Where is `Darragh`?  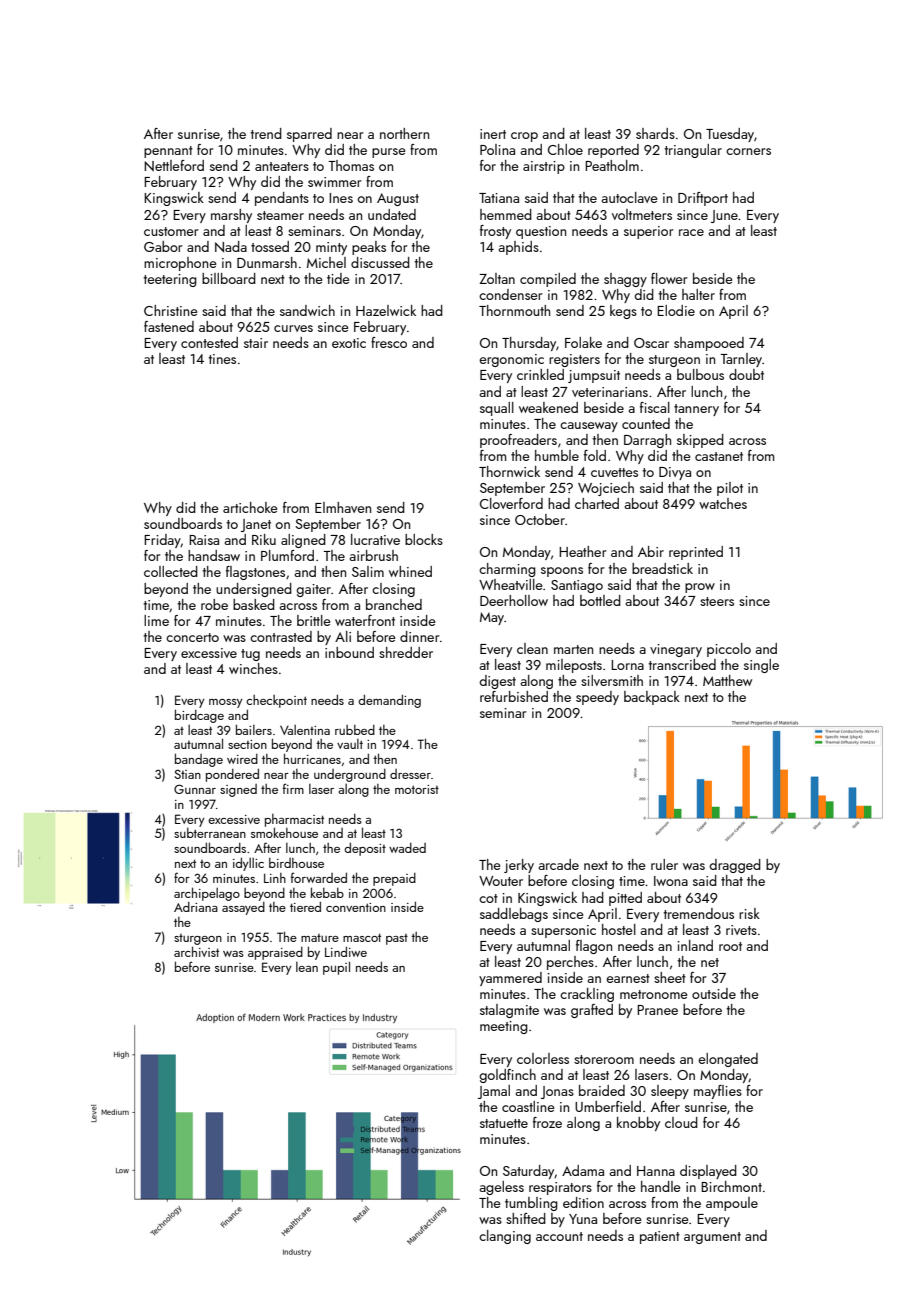 Darragh is located at coordinates (647, 441).
